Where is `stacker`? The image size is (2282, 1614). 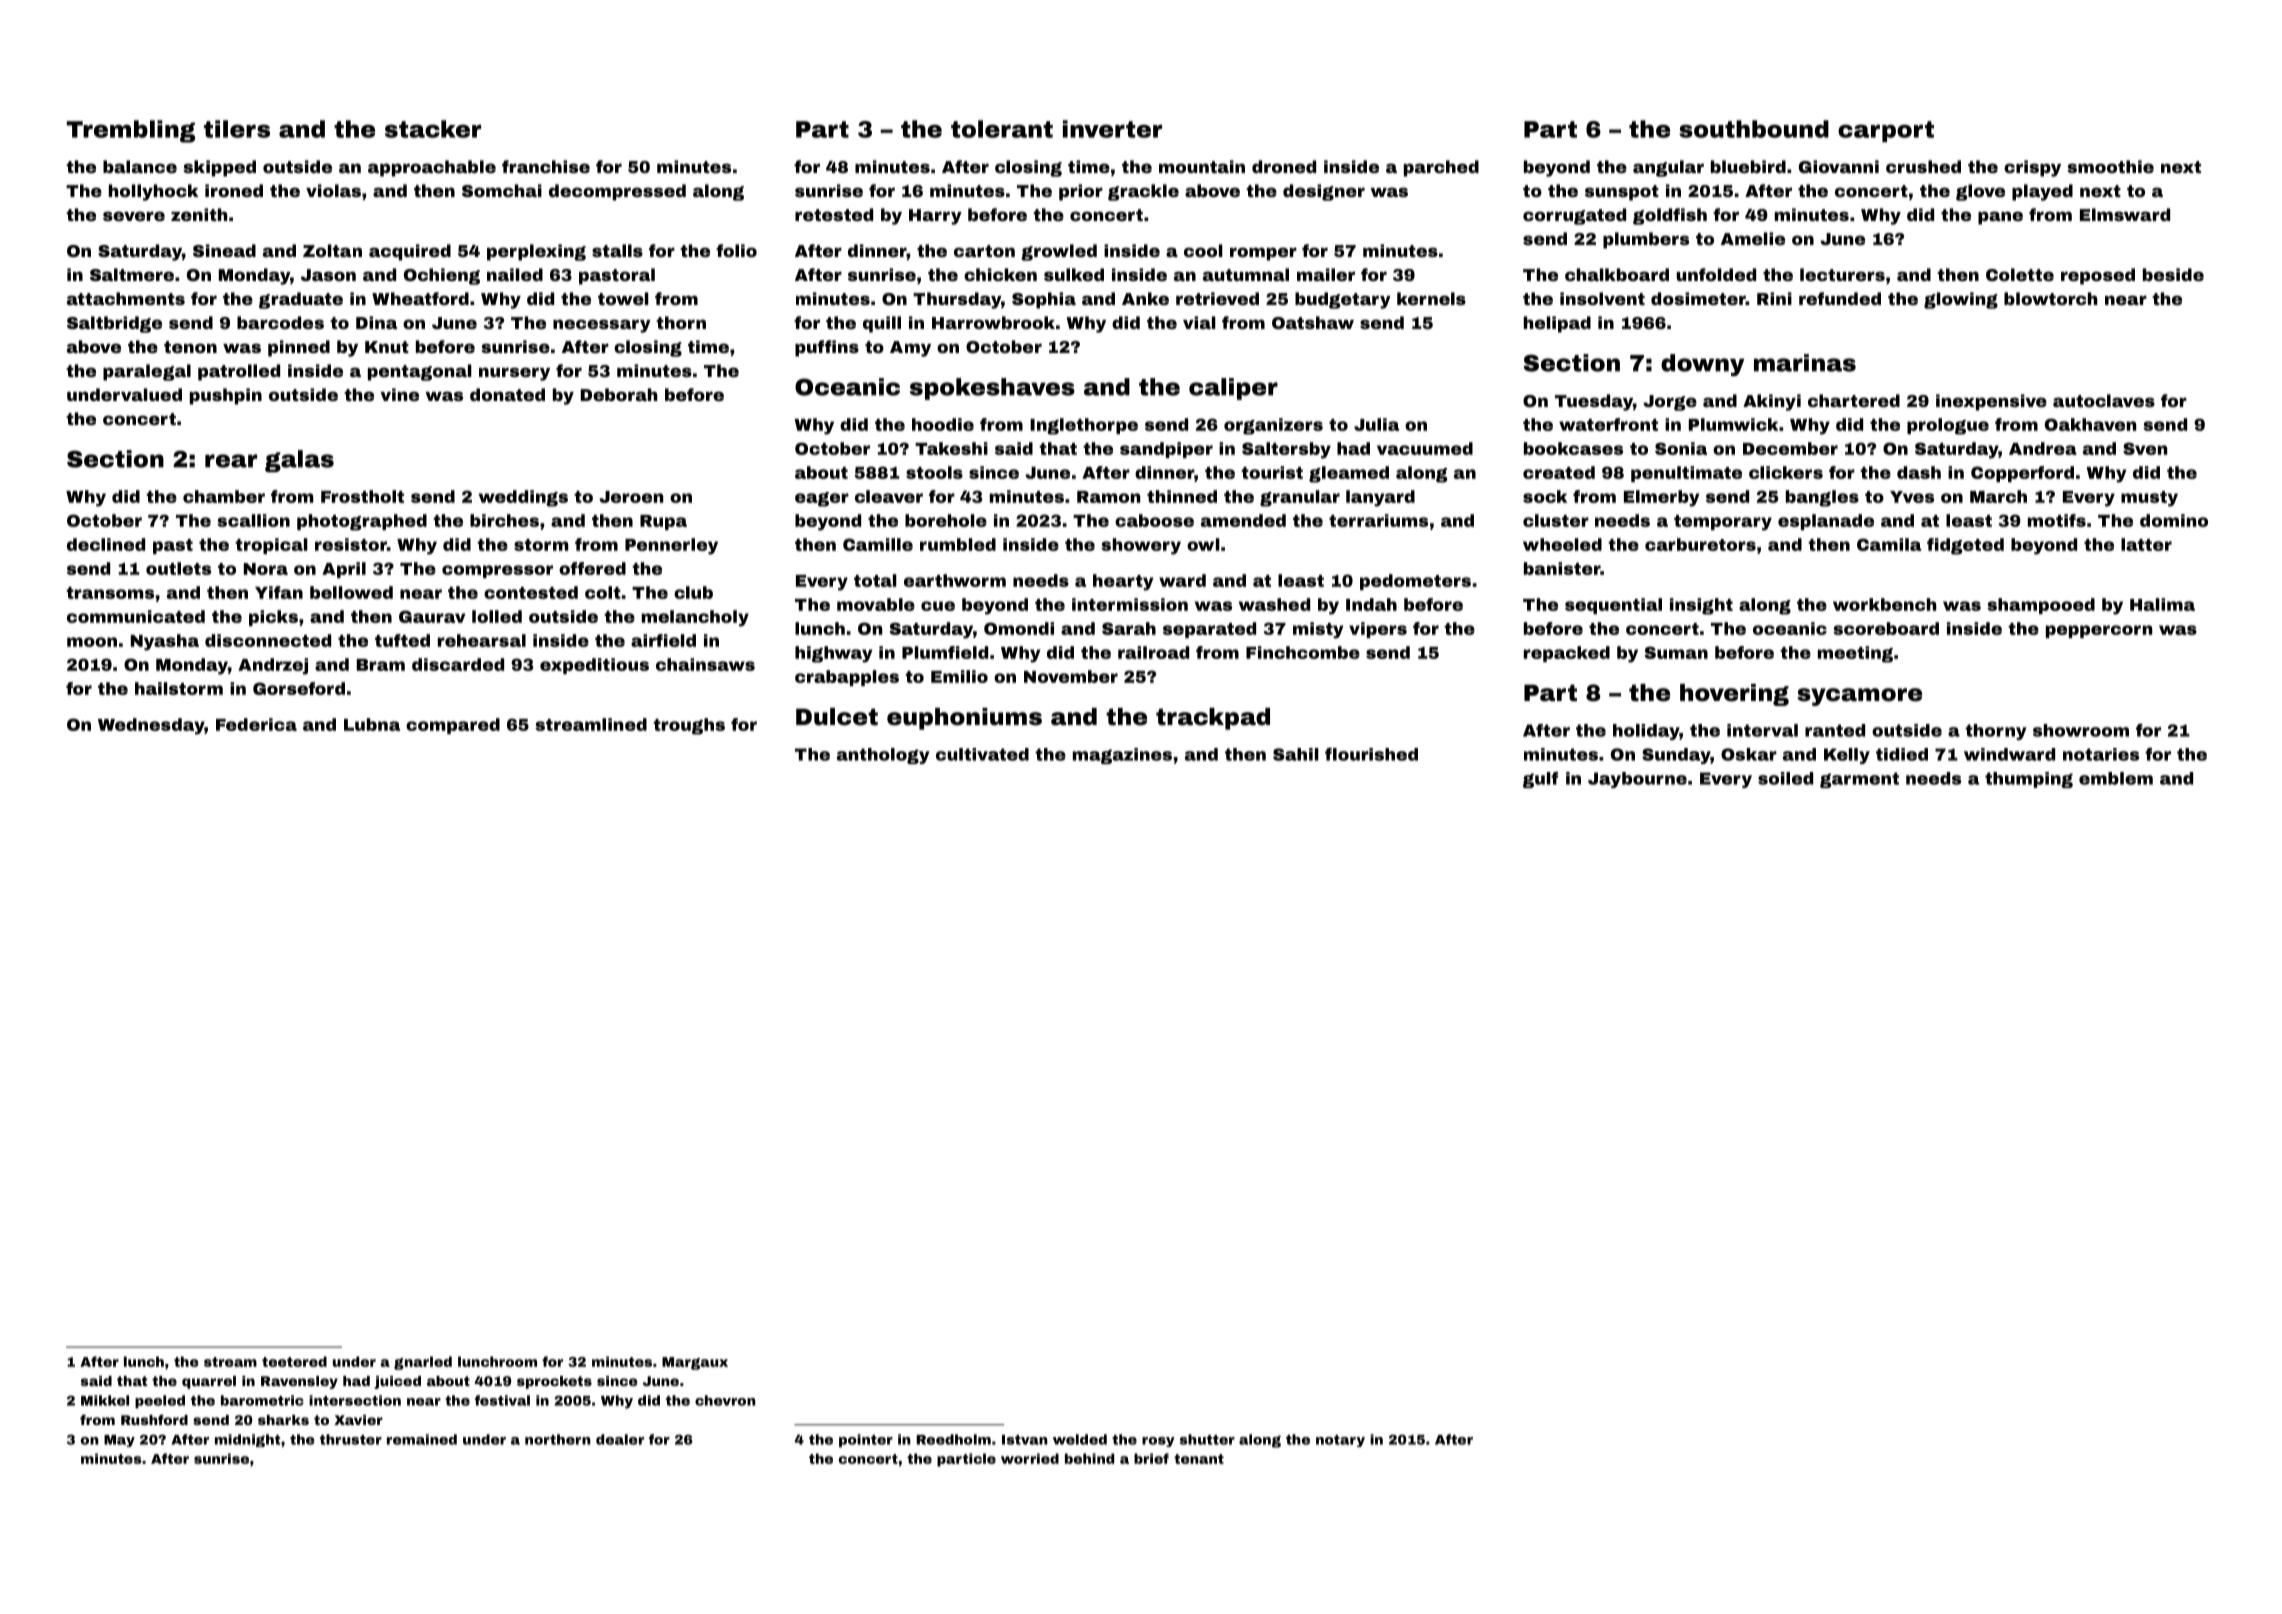 stacker is located at coordinates (433, 129).
